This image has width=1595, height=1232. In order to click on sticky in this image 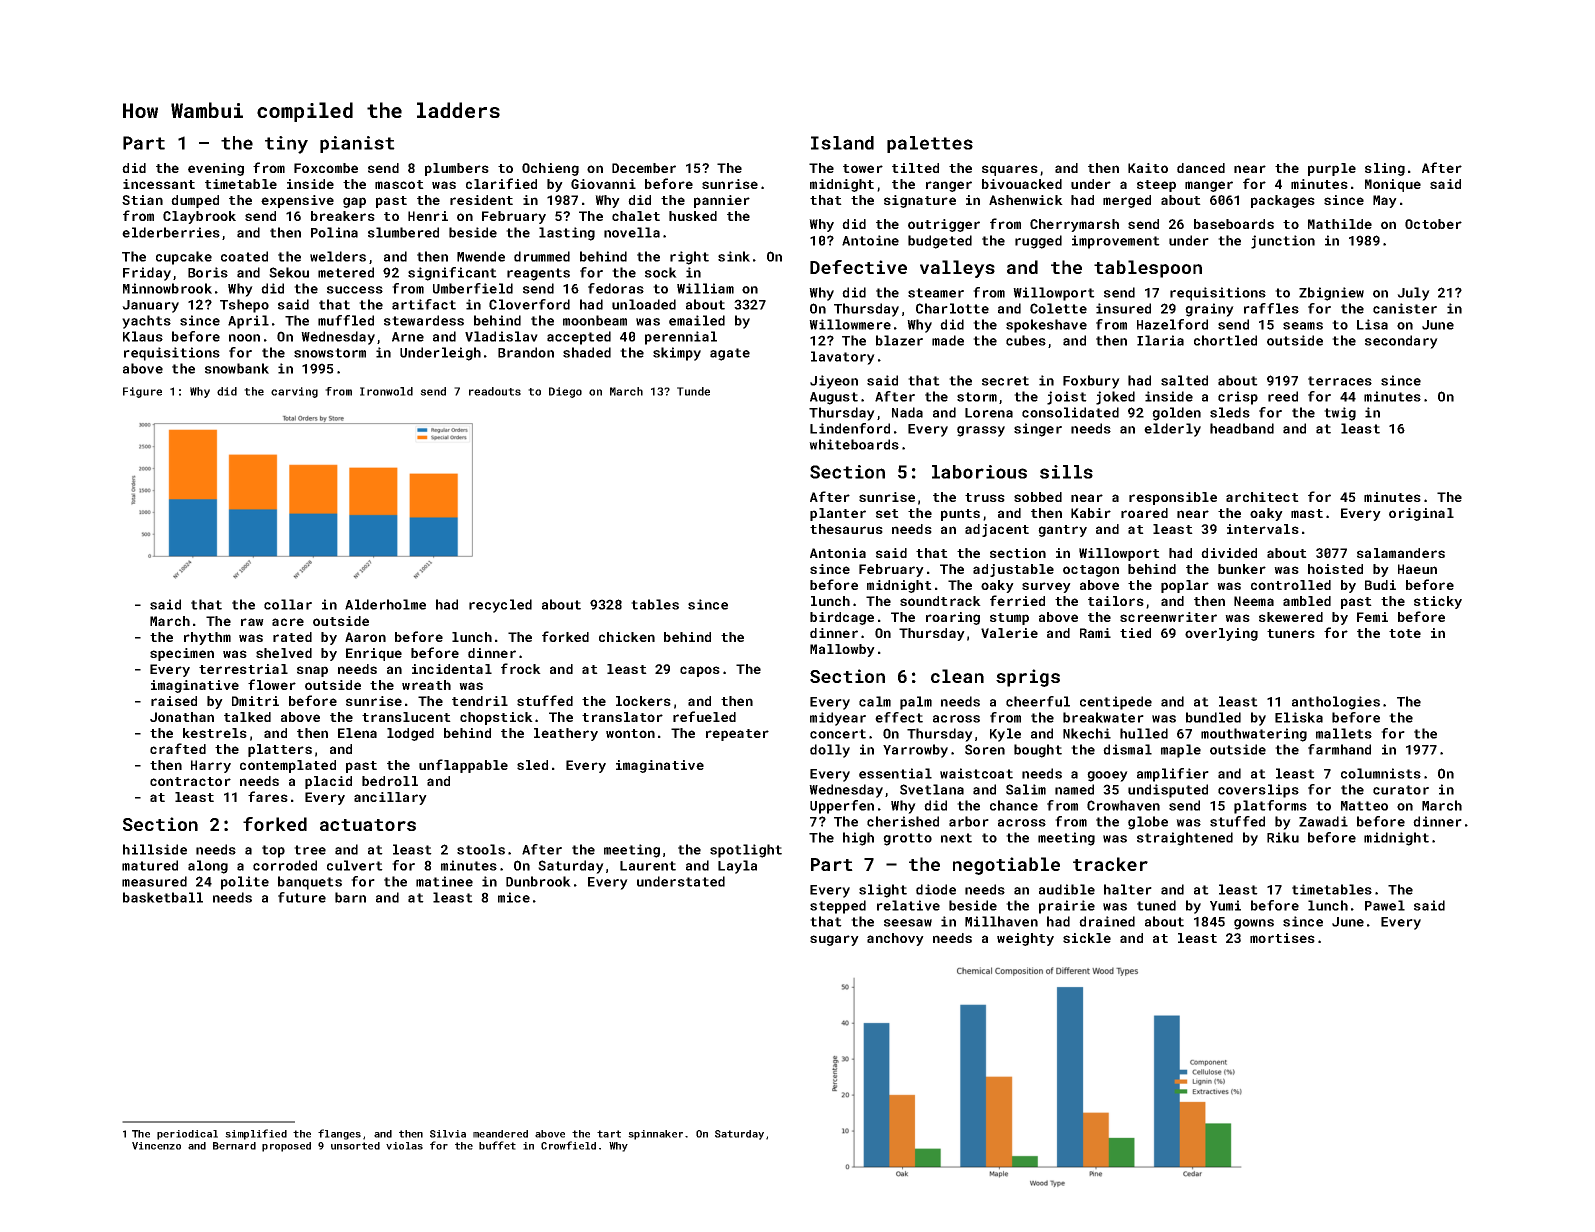, I will do `click(1438, 602)`.
